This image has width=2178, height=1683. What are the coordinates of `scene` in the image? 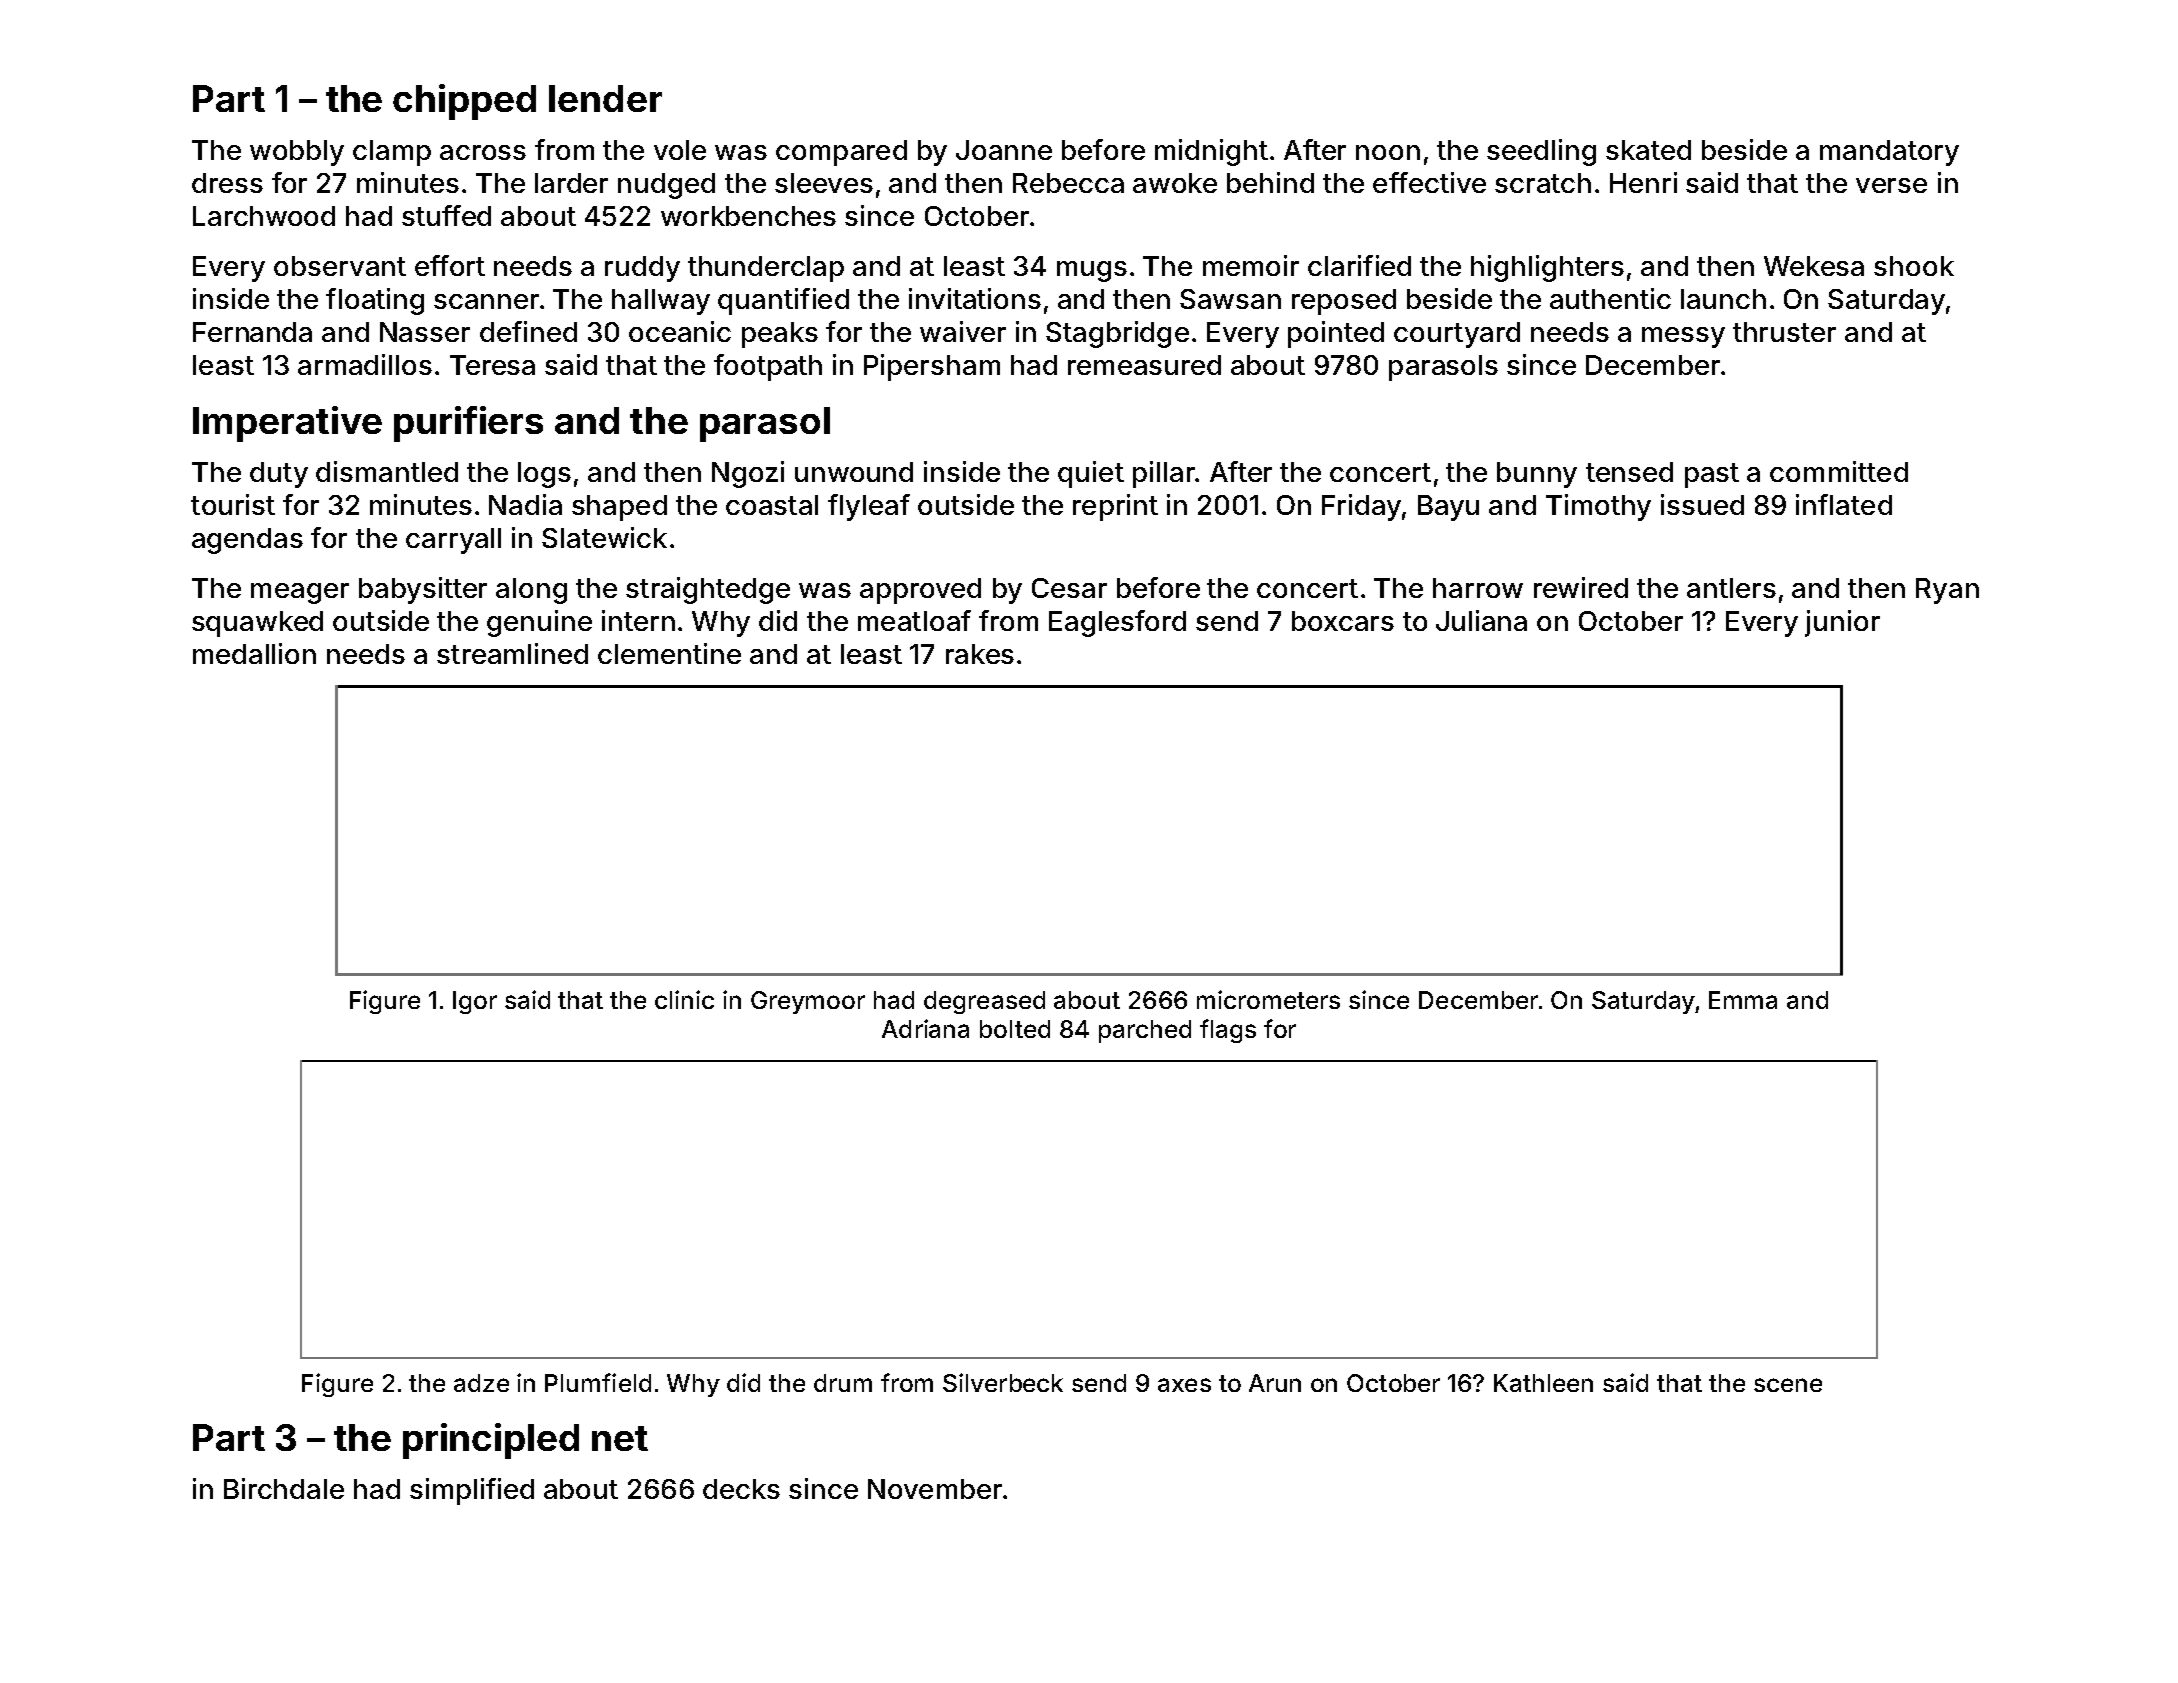 It's located at (1788, 1385).
